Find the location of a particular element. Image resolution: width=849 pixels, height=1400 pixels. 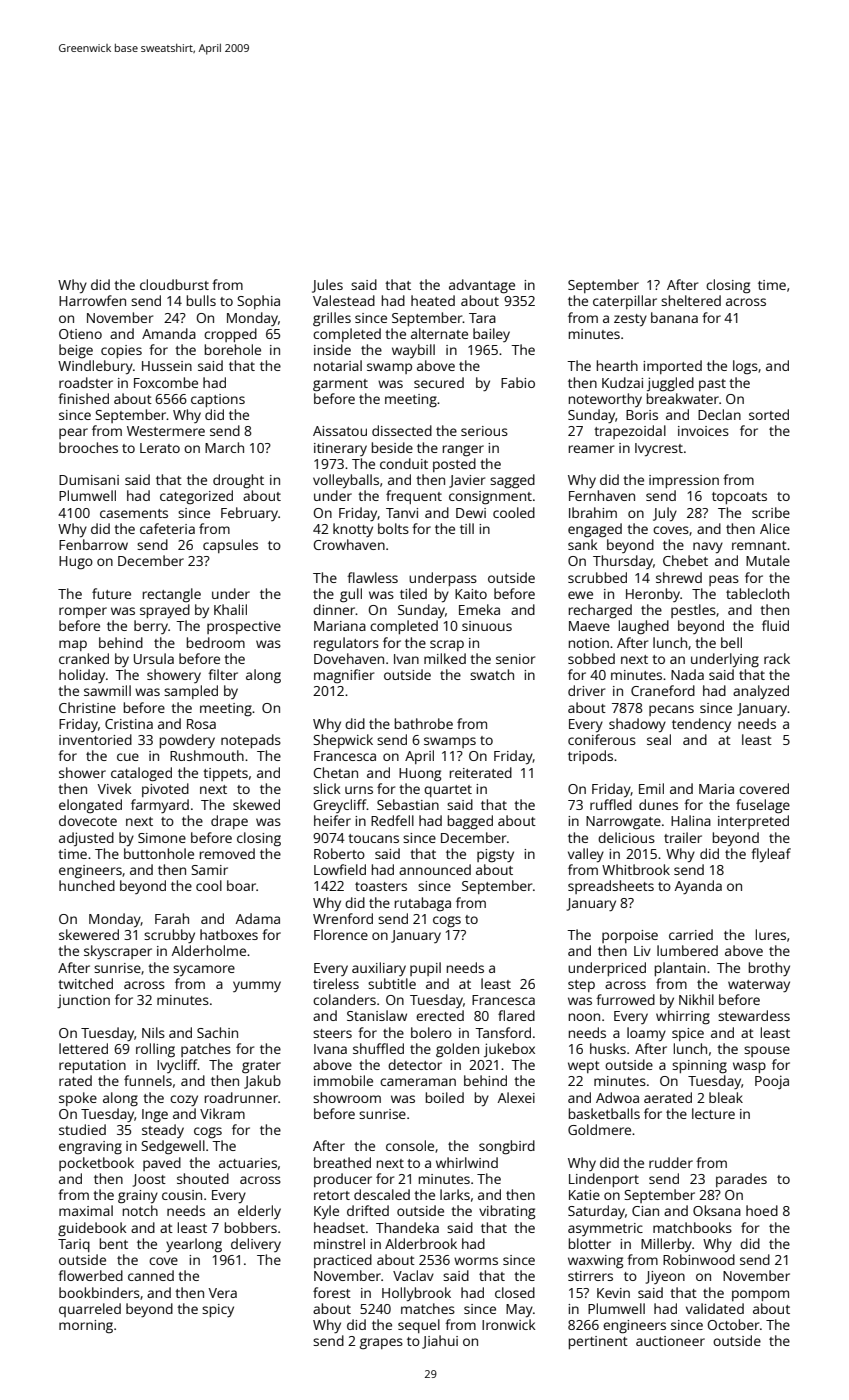

pear is located at coordinates (73, 433).
